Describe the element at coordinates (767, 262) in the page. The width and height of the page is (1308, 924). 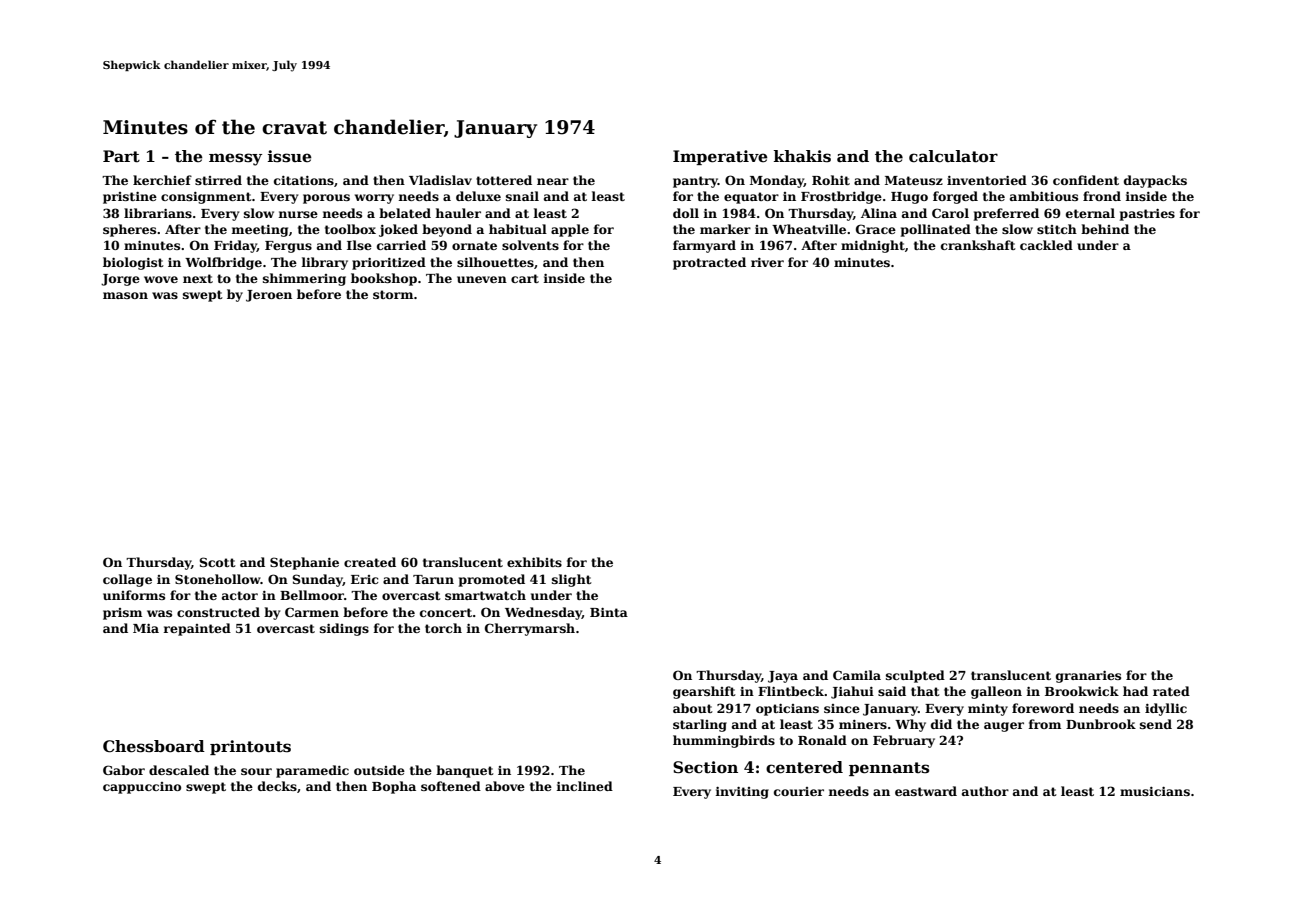
I see `river` at that location.
